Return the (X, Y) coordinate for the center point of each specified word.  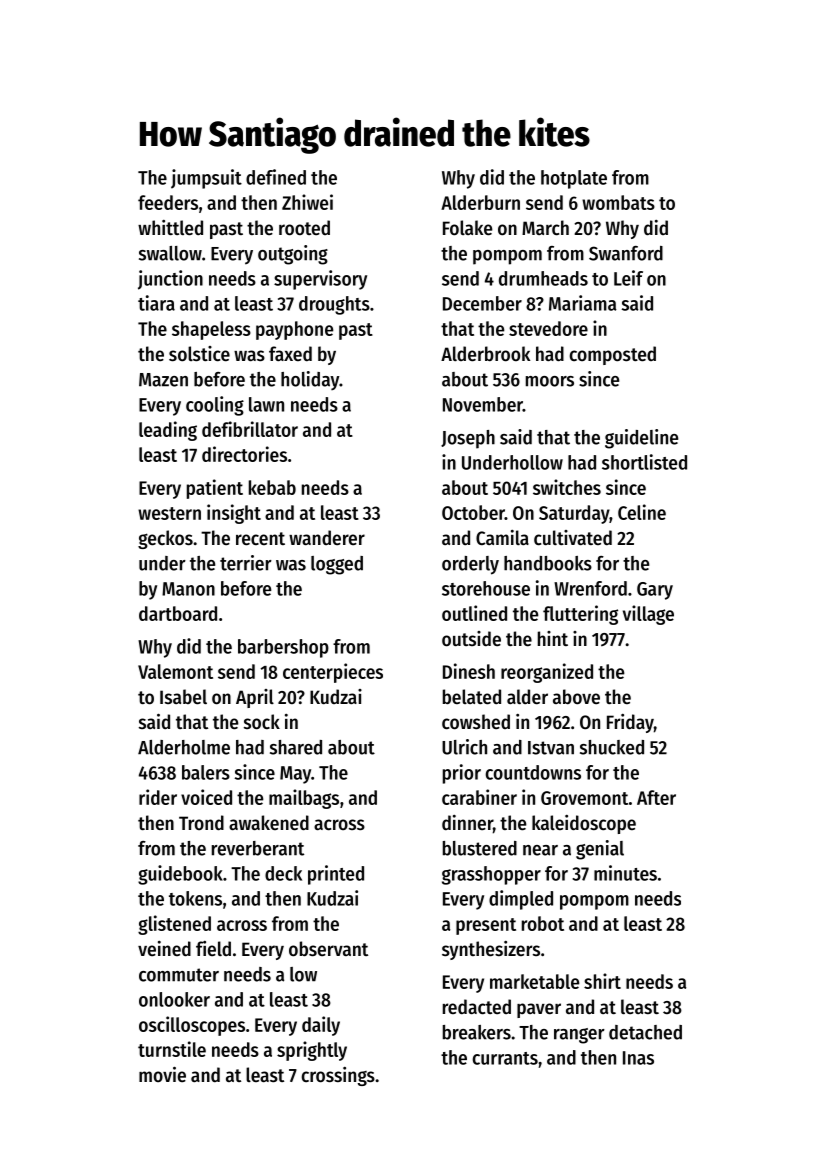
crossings (338, 1076)
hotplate (574, 179)
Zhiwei (307, 202)
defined (276, 177)
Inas (638, 1058)
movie (162, 1074)
